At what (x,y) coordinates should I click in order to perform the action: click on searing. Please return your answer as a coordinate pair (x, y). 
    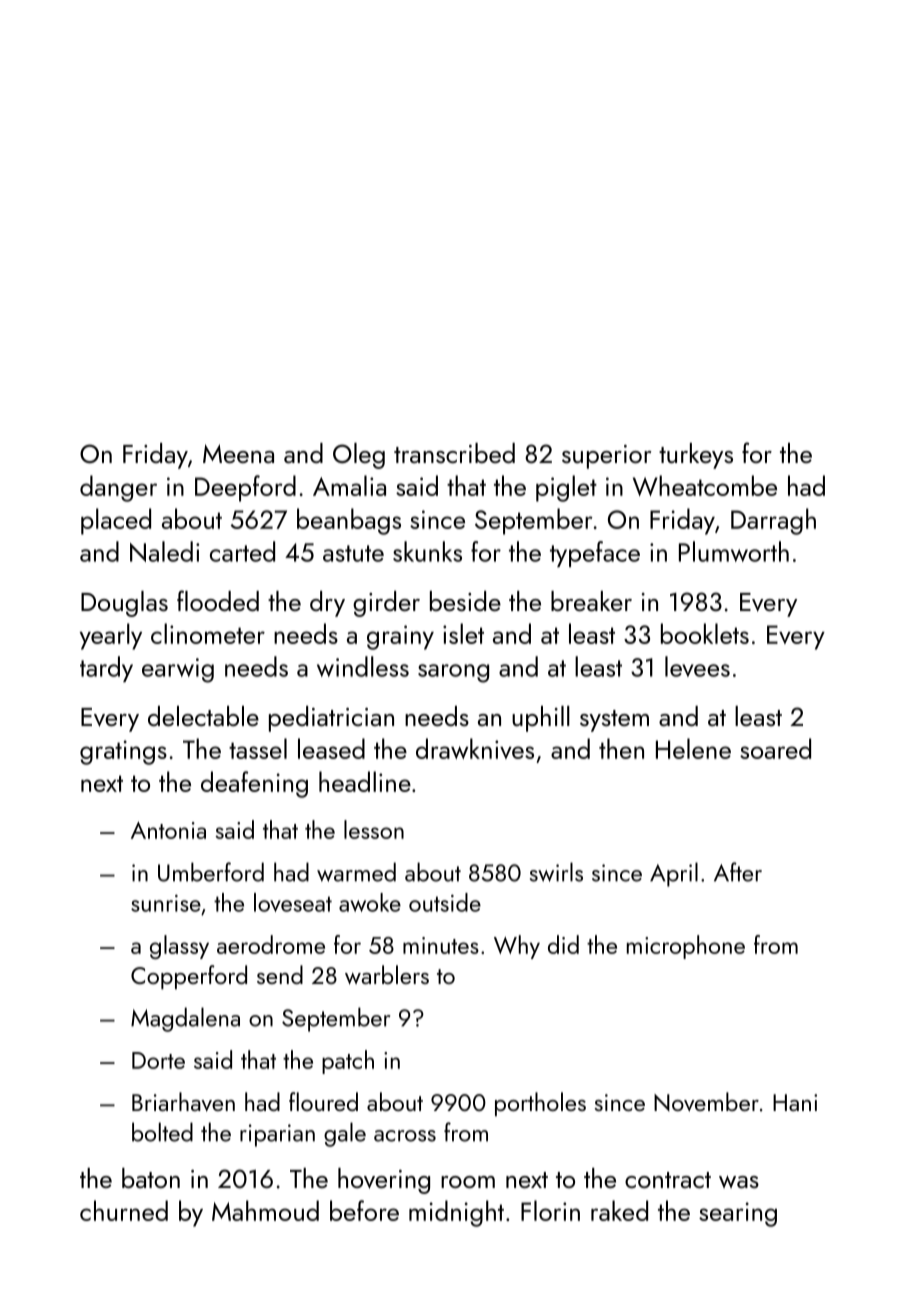
    Looking at the image, I should click on (738, 1214).
